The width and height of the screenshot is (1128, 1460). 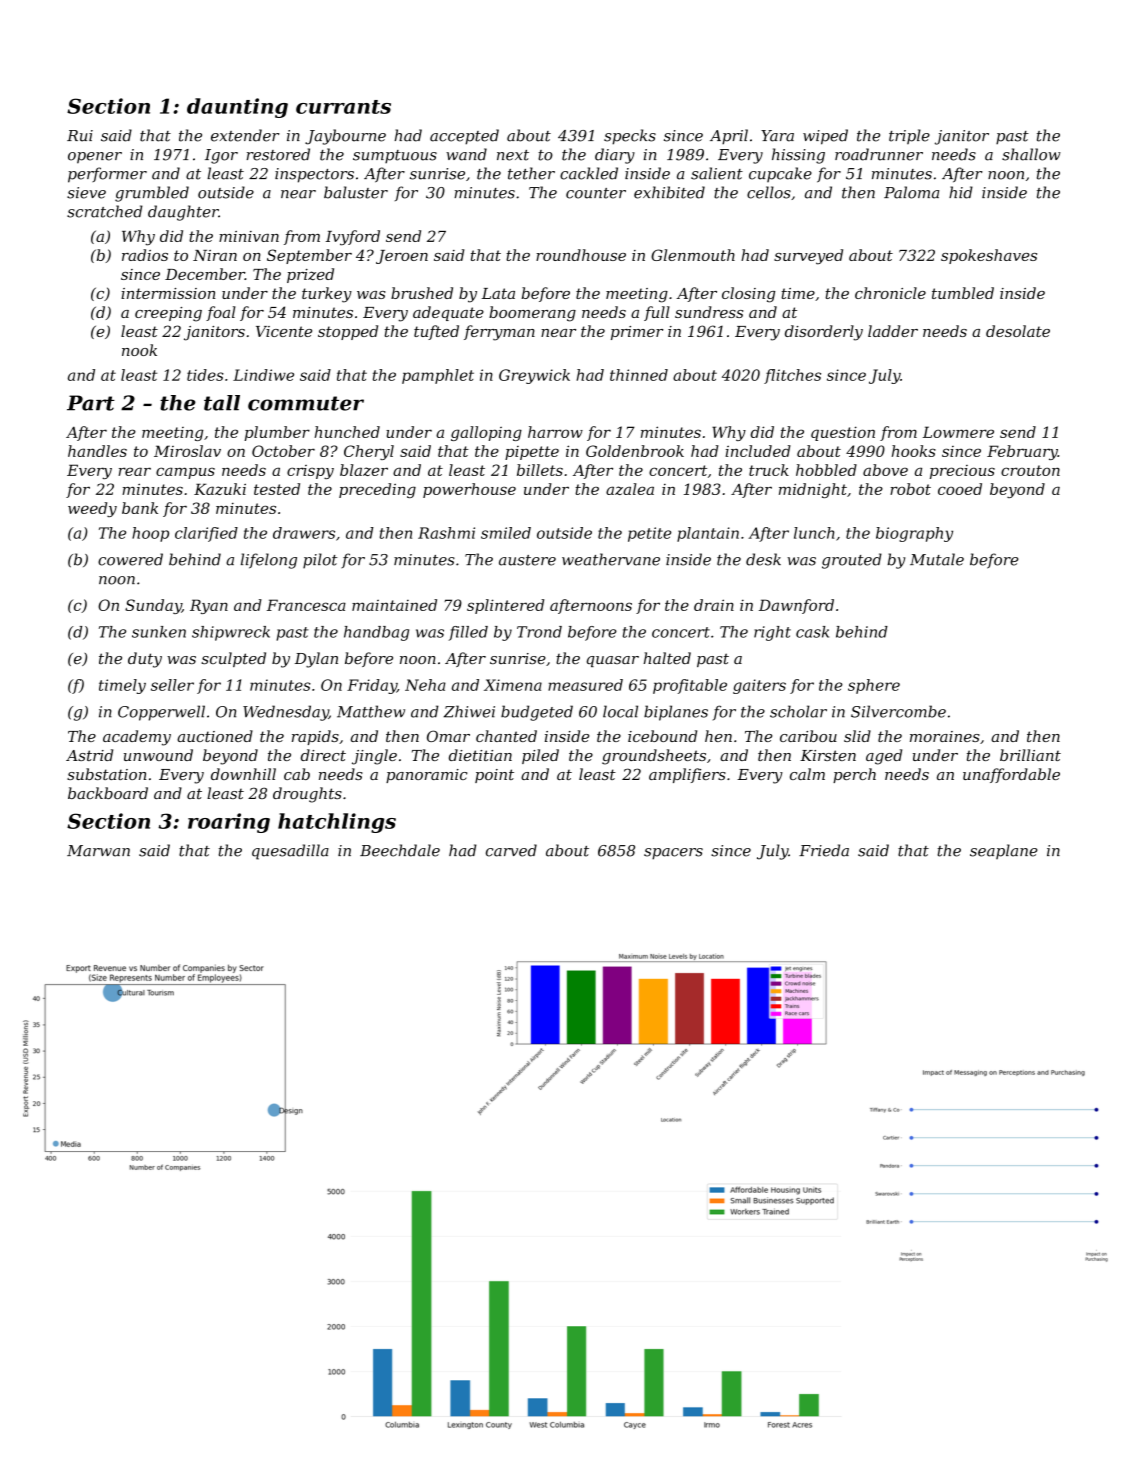 I want to click on cowered, so click(x=130, y=559).
